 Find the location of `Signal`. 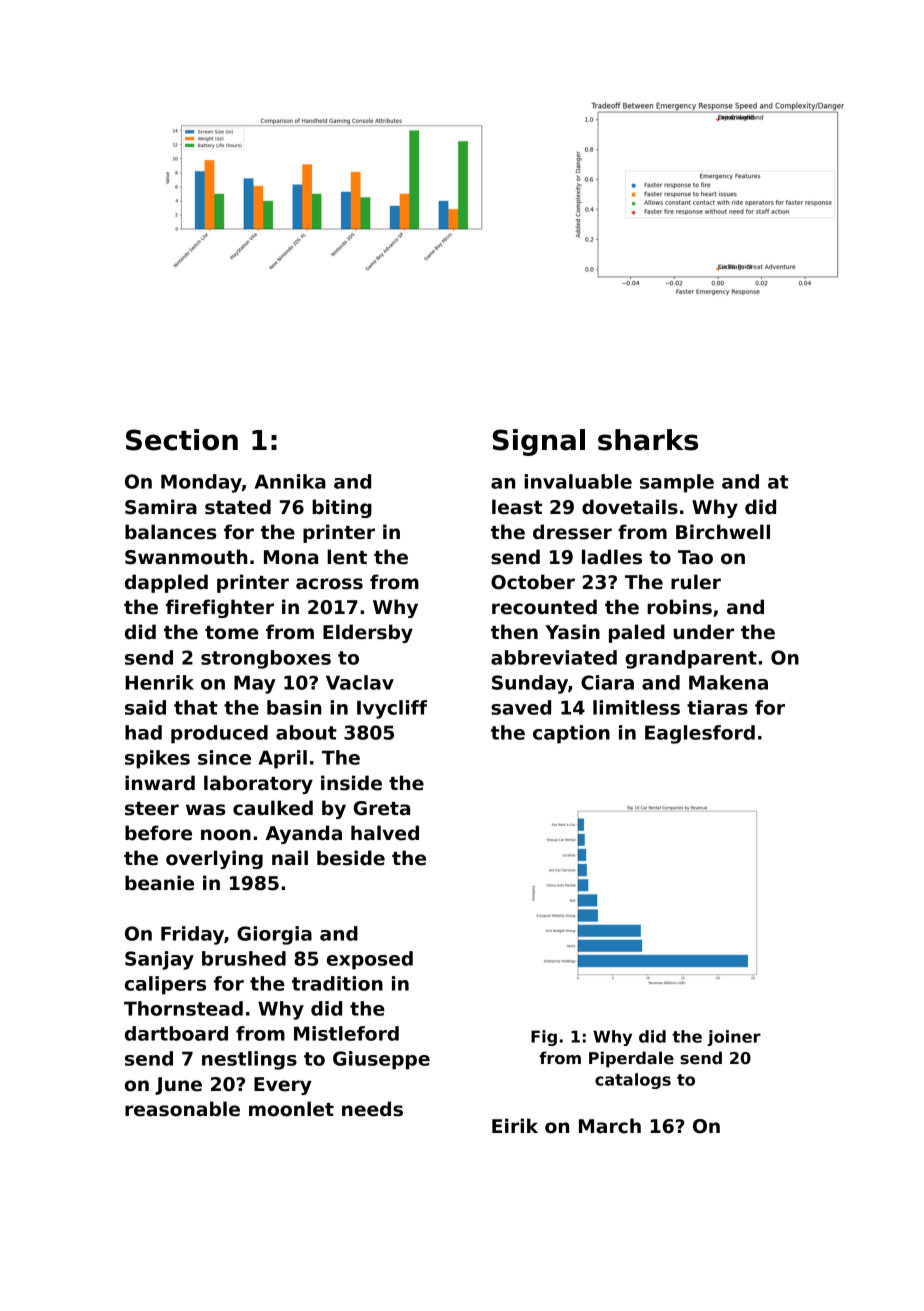

Signal is located at coordinates (539, 442).
